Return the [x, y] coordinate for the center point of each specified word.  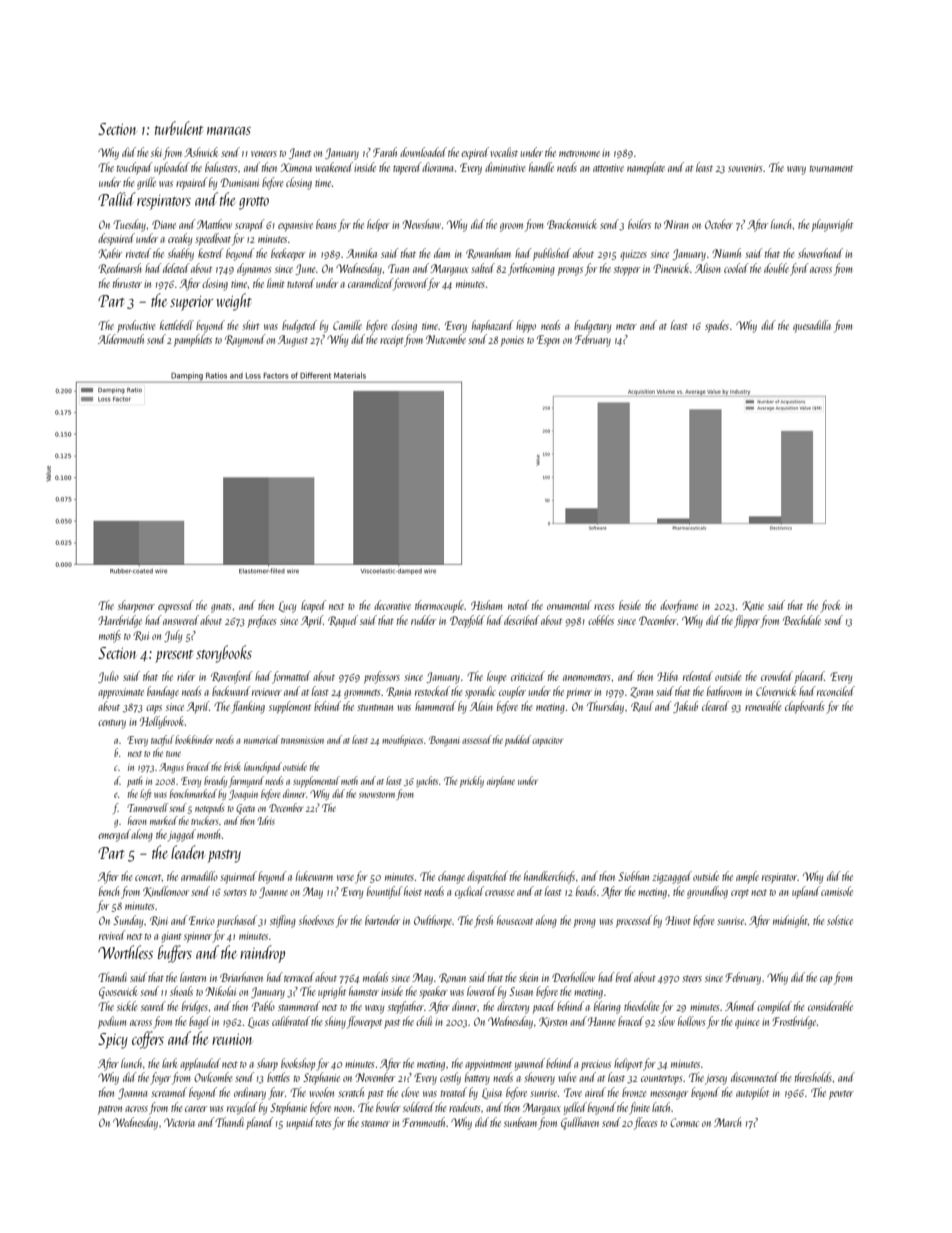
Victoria [179, 1122]
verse [345, 878]
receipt [392, 341]
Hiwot [678, 920]
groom [511, 227]
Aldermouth [121, 339]
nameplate [646, 168]
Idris [266, 820]
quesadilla [812, 326]
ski [156, 152]
